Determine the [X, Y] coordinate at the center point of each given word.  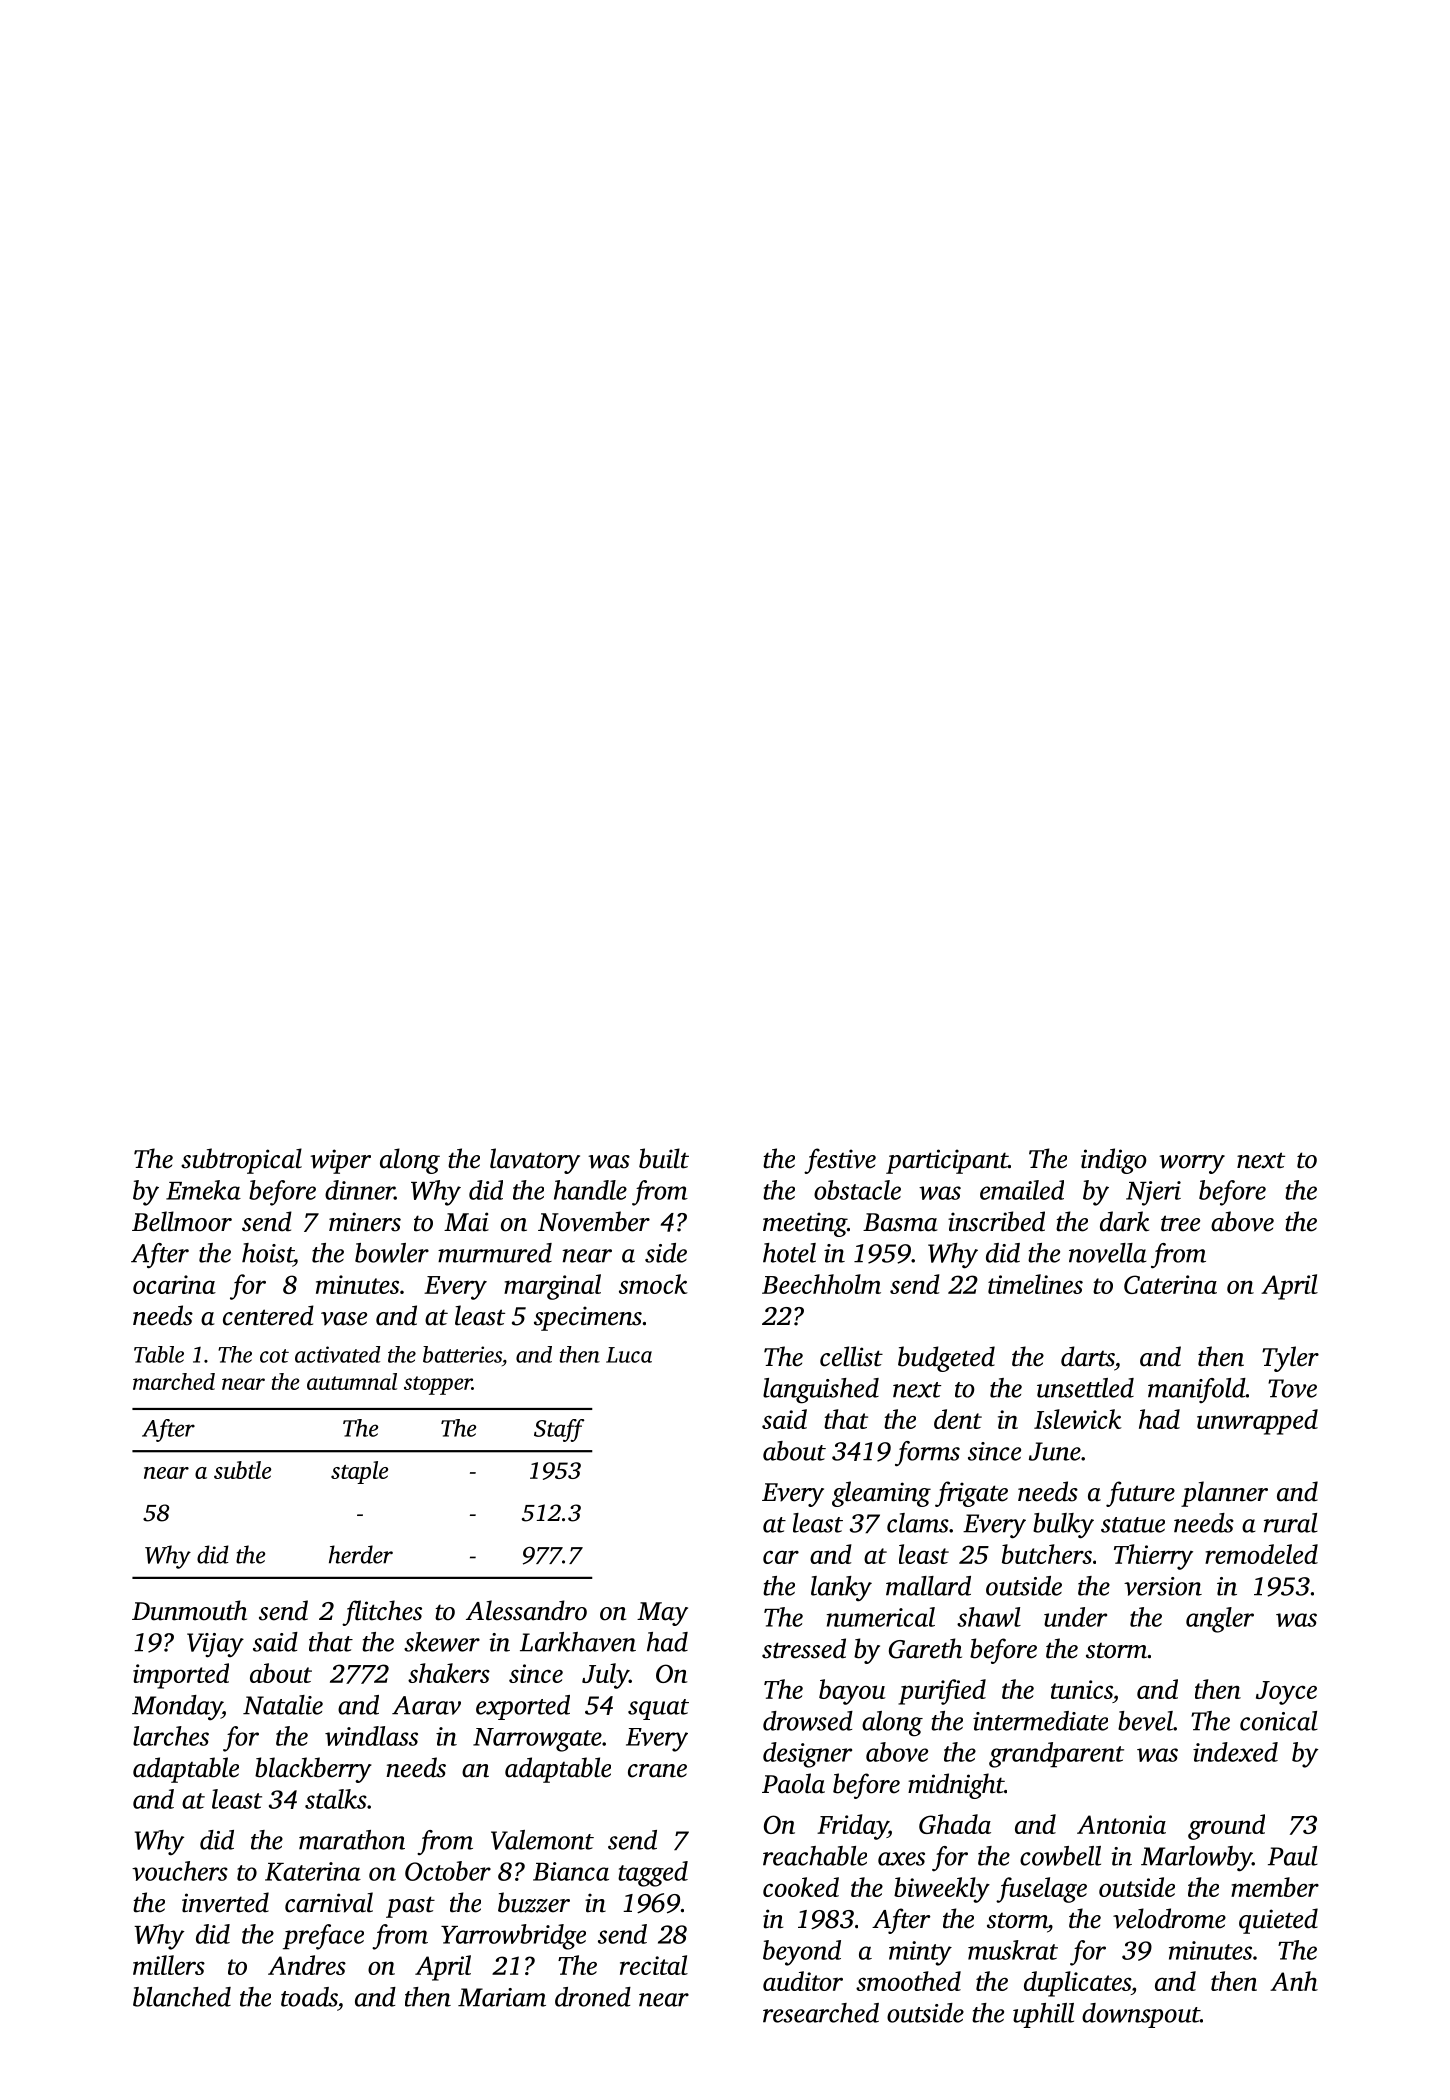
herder [361, 1554]
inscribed [996, 1221]
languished [821, 1391]
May [662, 1614]
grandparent [1056, 1755]
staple [359, 1472]
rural [1291, 1523]
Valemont [542, 1840]
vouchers [180, 1871]
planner [1224, 1494]
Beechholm [821, 1284]
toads [309, 1997]
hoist [267, 1253]
